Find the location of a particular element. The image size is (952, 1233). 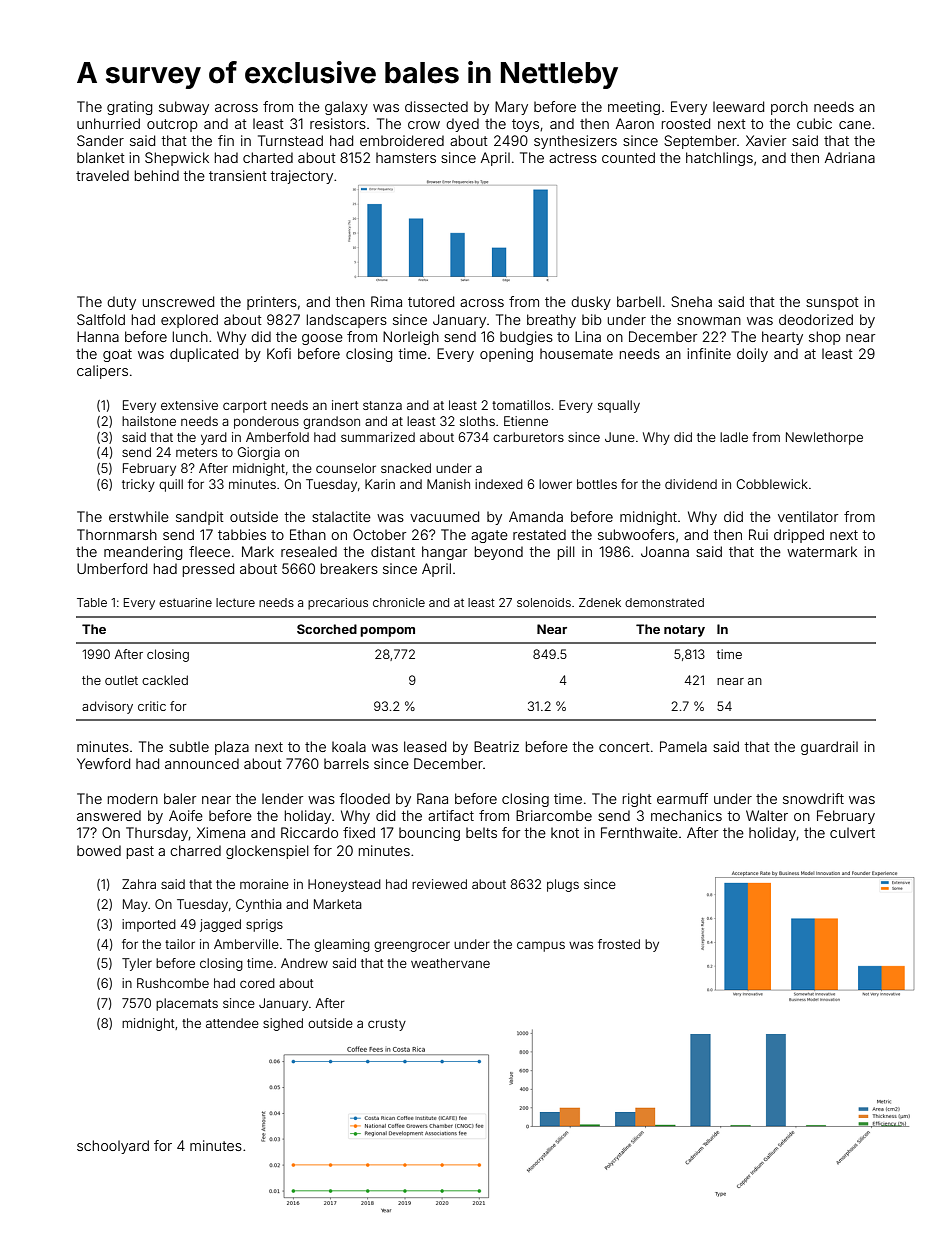

behind is located at coordinates (157, 175).
